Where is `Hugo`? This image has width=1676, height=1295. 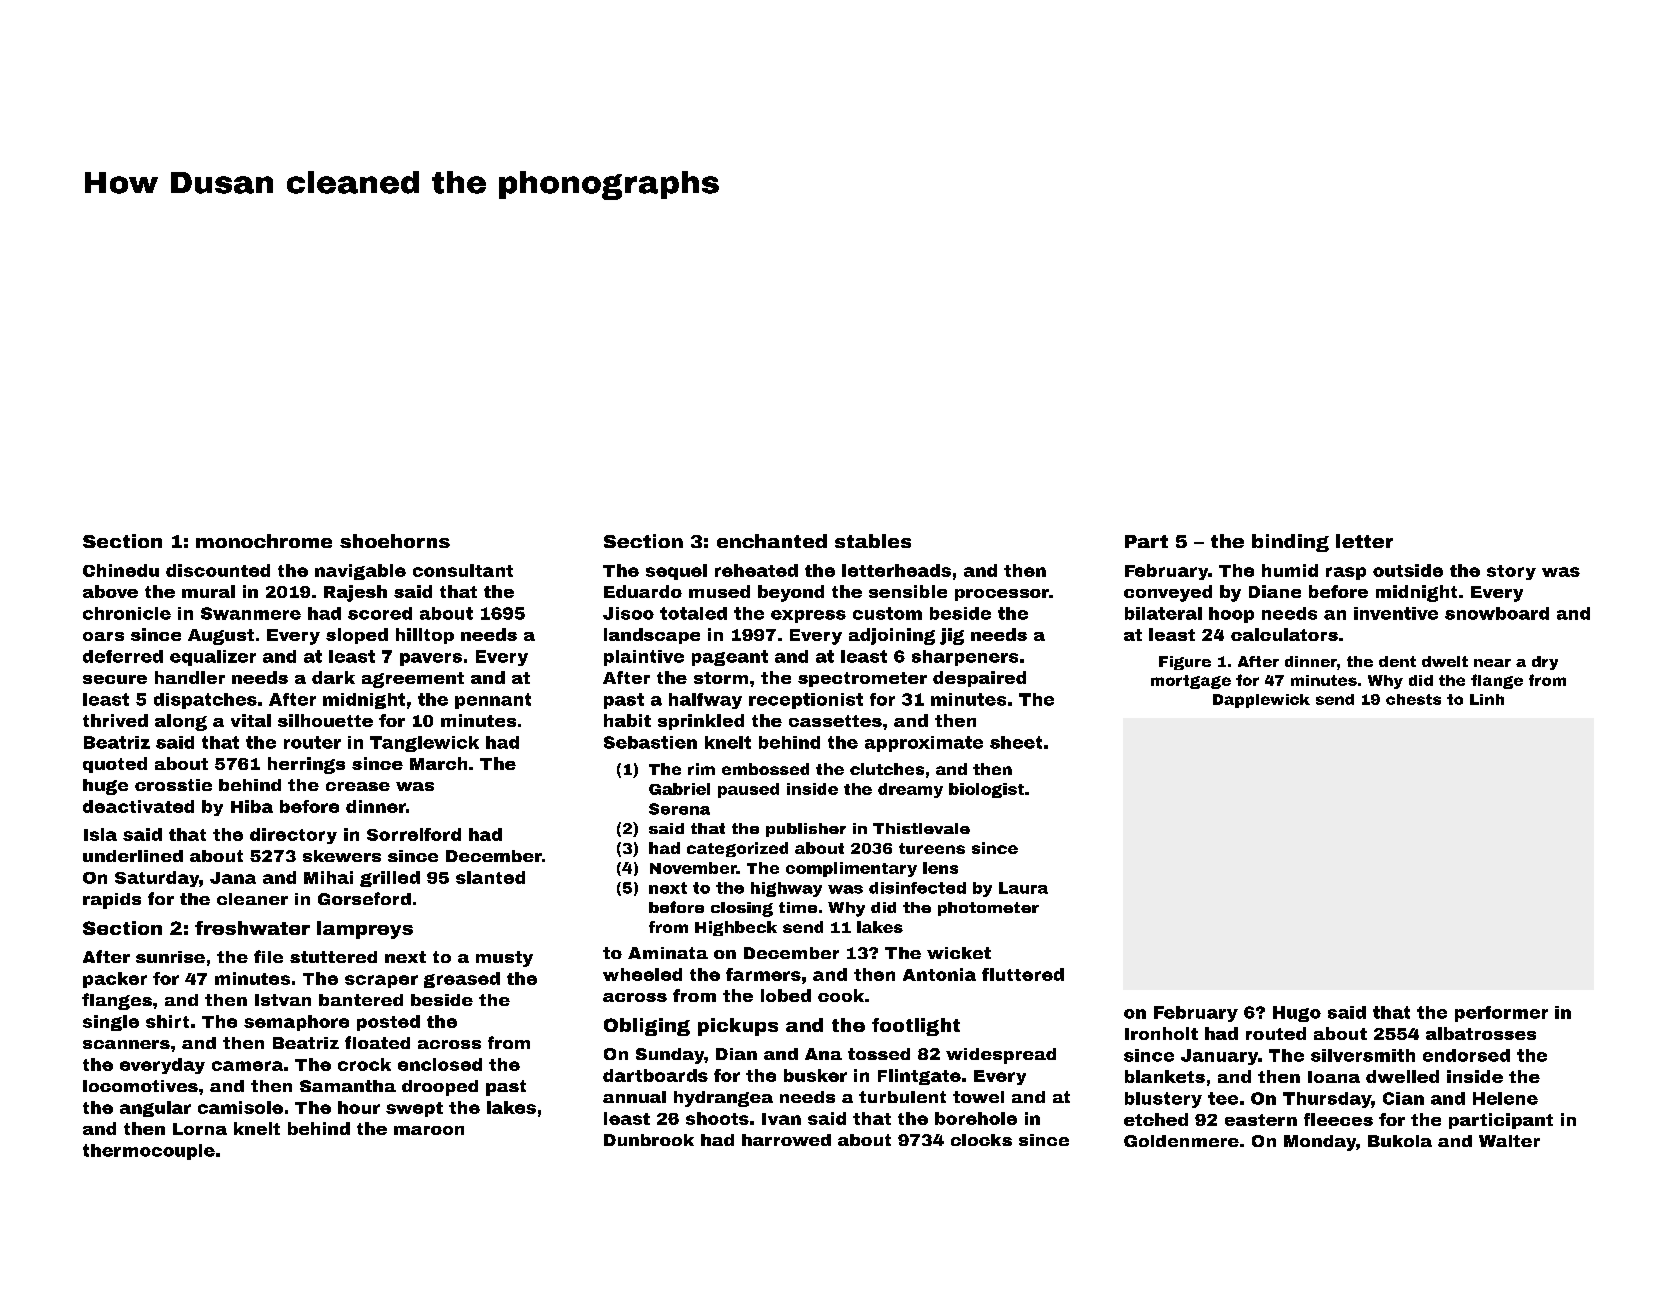
Hugo is located at coordinates (1297, 1014).
